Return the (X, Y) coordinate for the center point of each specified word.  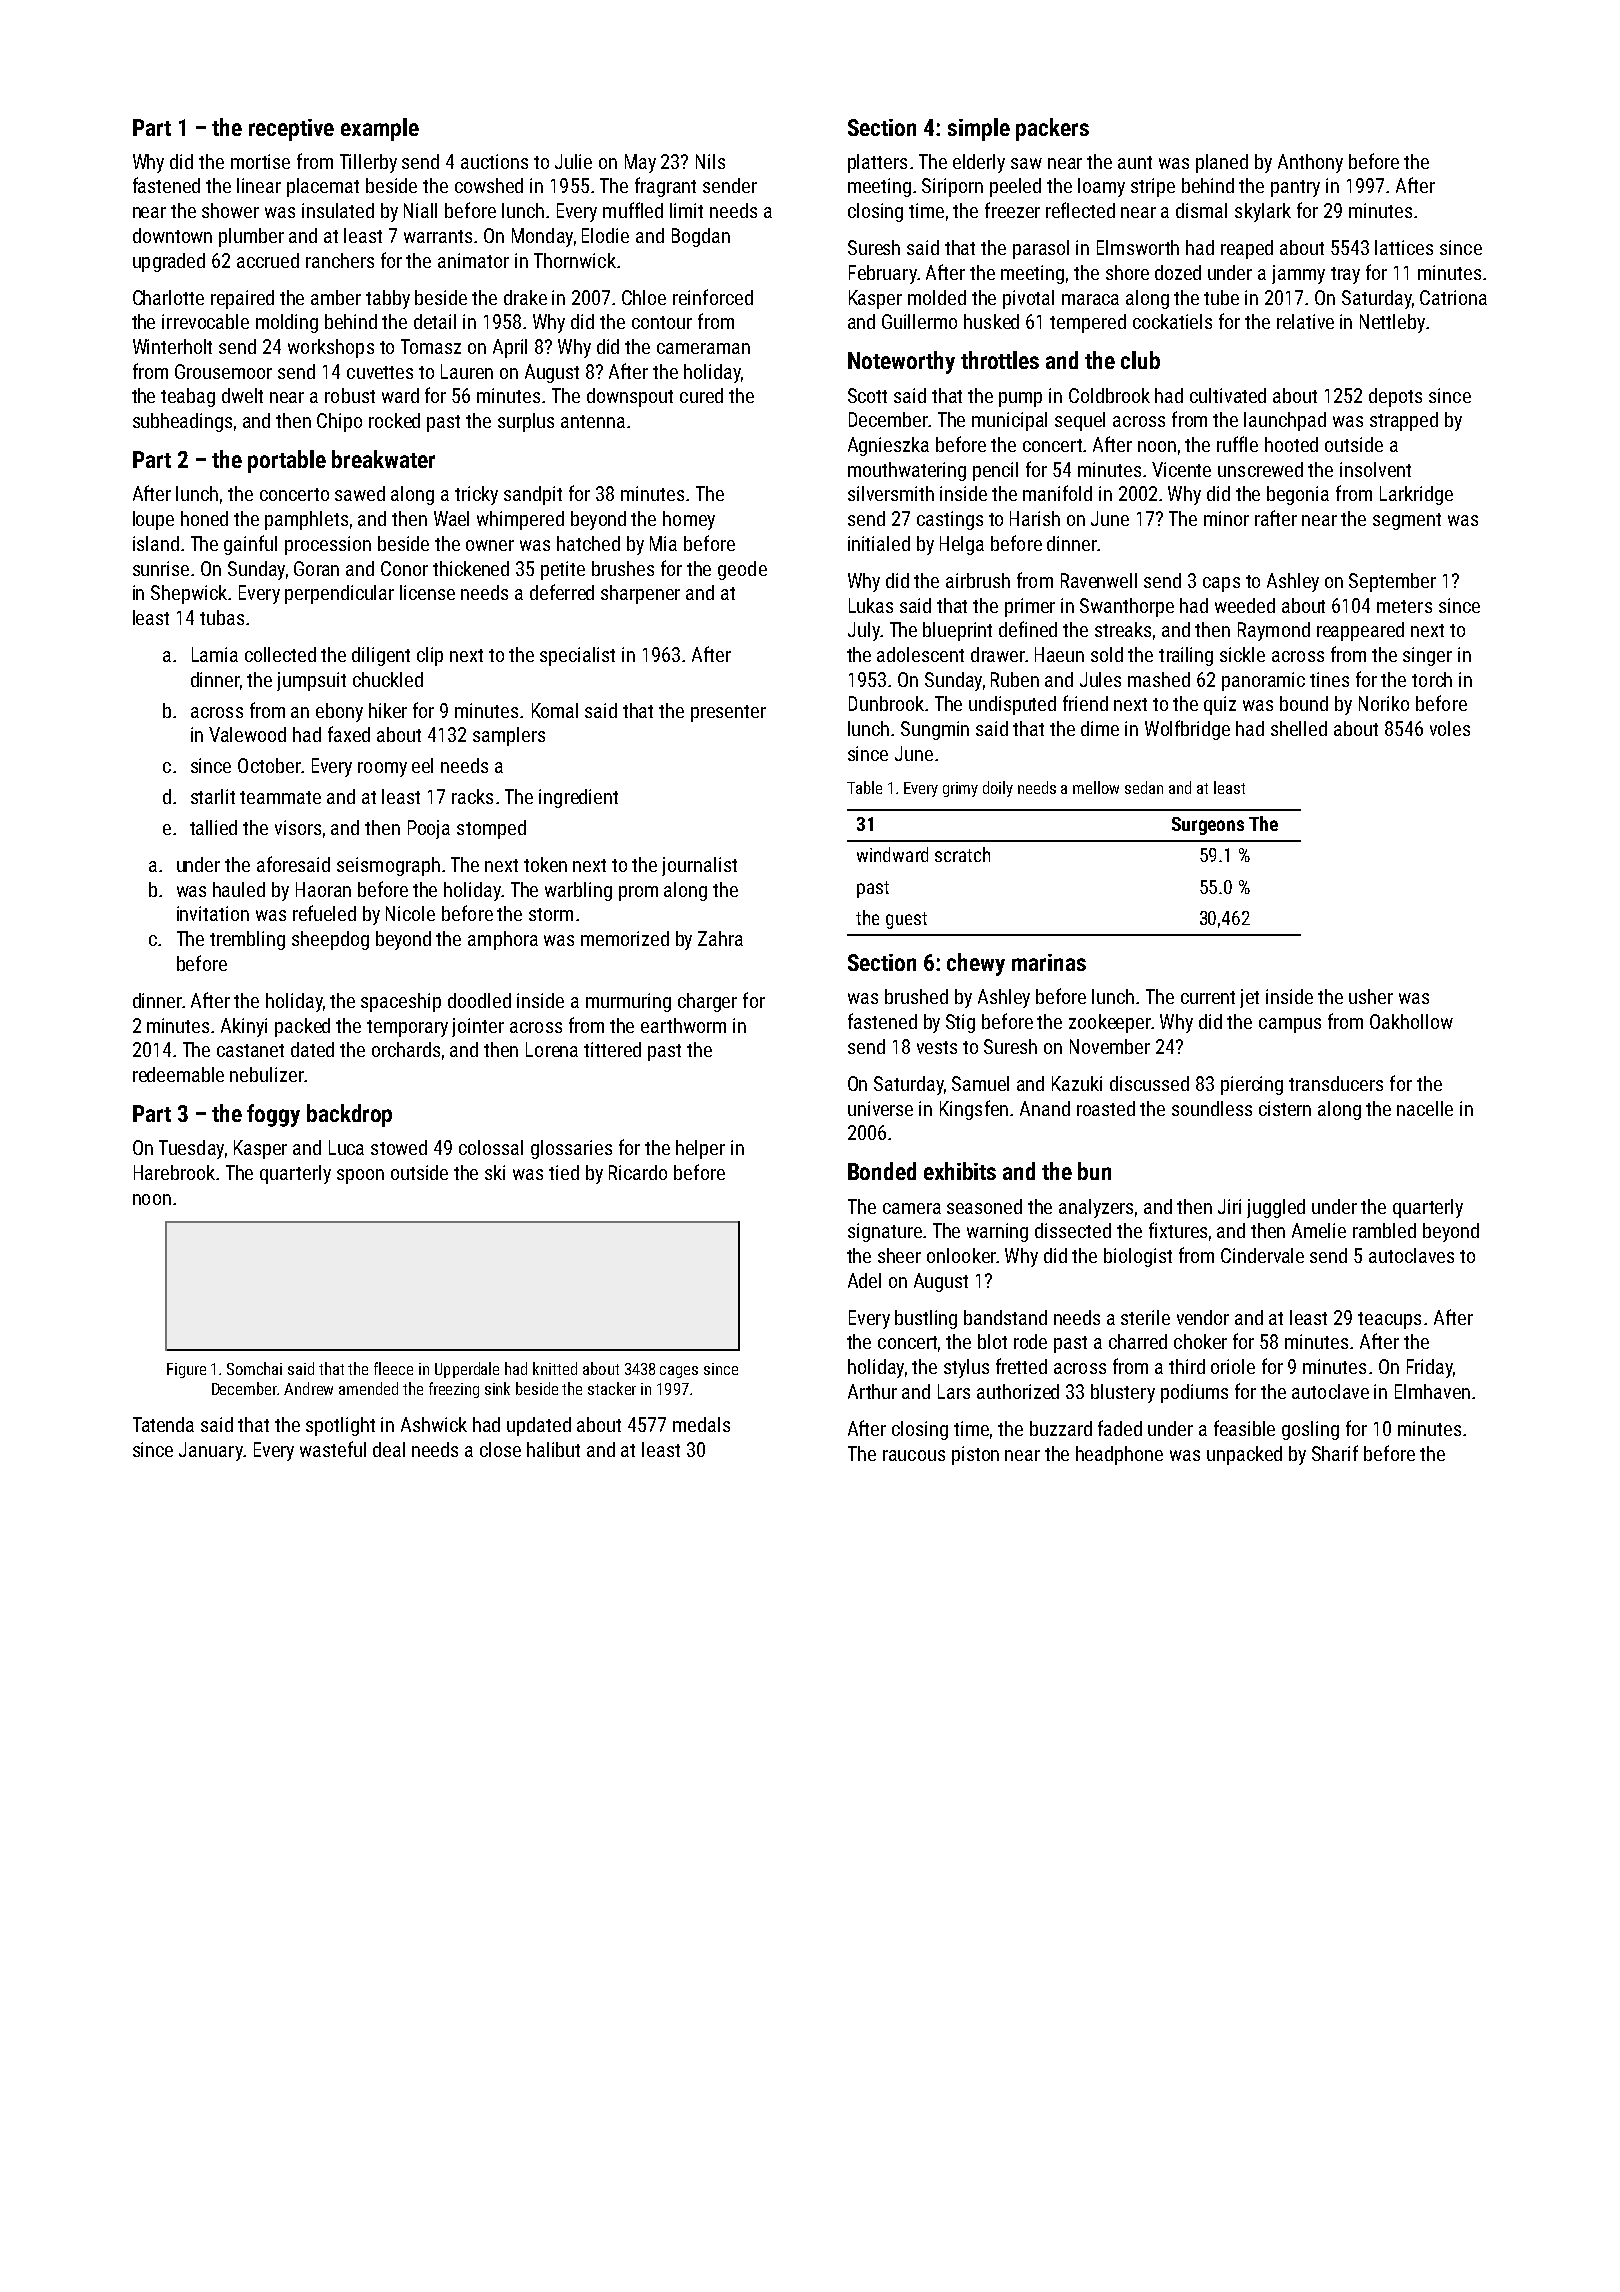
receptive (291, 130)
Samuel (980, 1083)
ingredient (578, 798)
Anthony (1310, 163)
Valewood (247, 734)
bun (1094, 1171)
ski (495, 1172)
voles (1450, 728)
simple (979, 129)
